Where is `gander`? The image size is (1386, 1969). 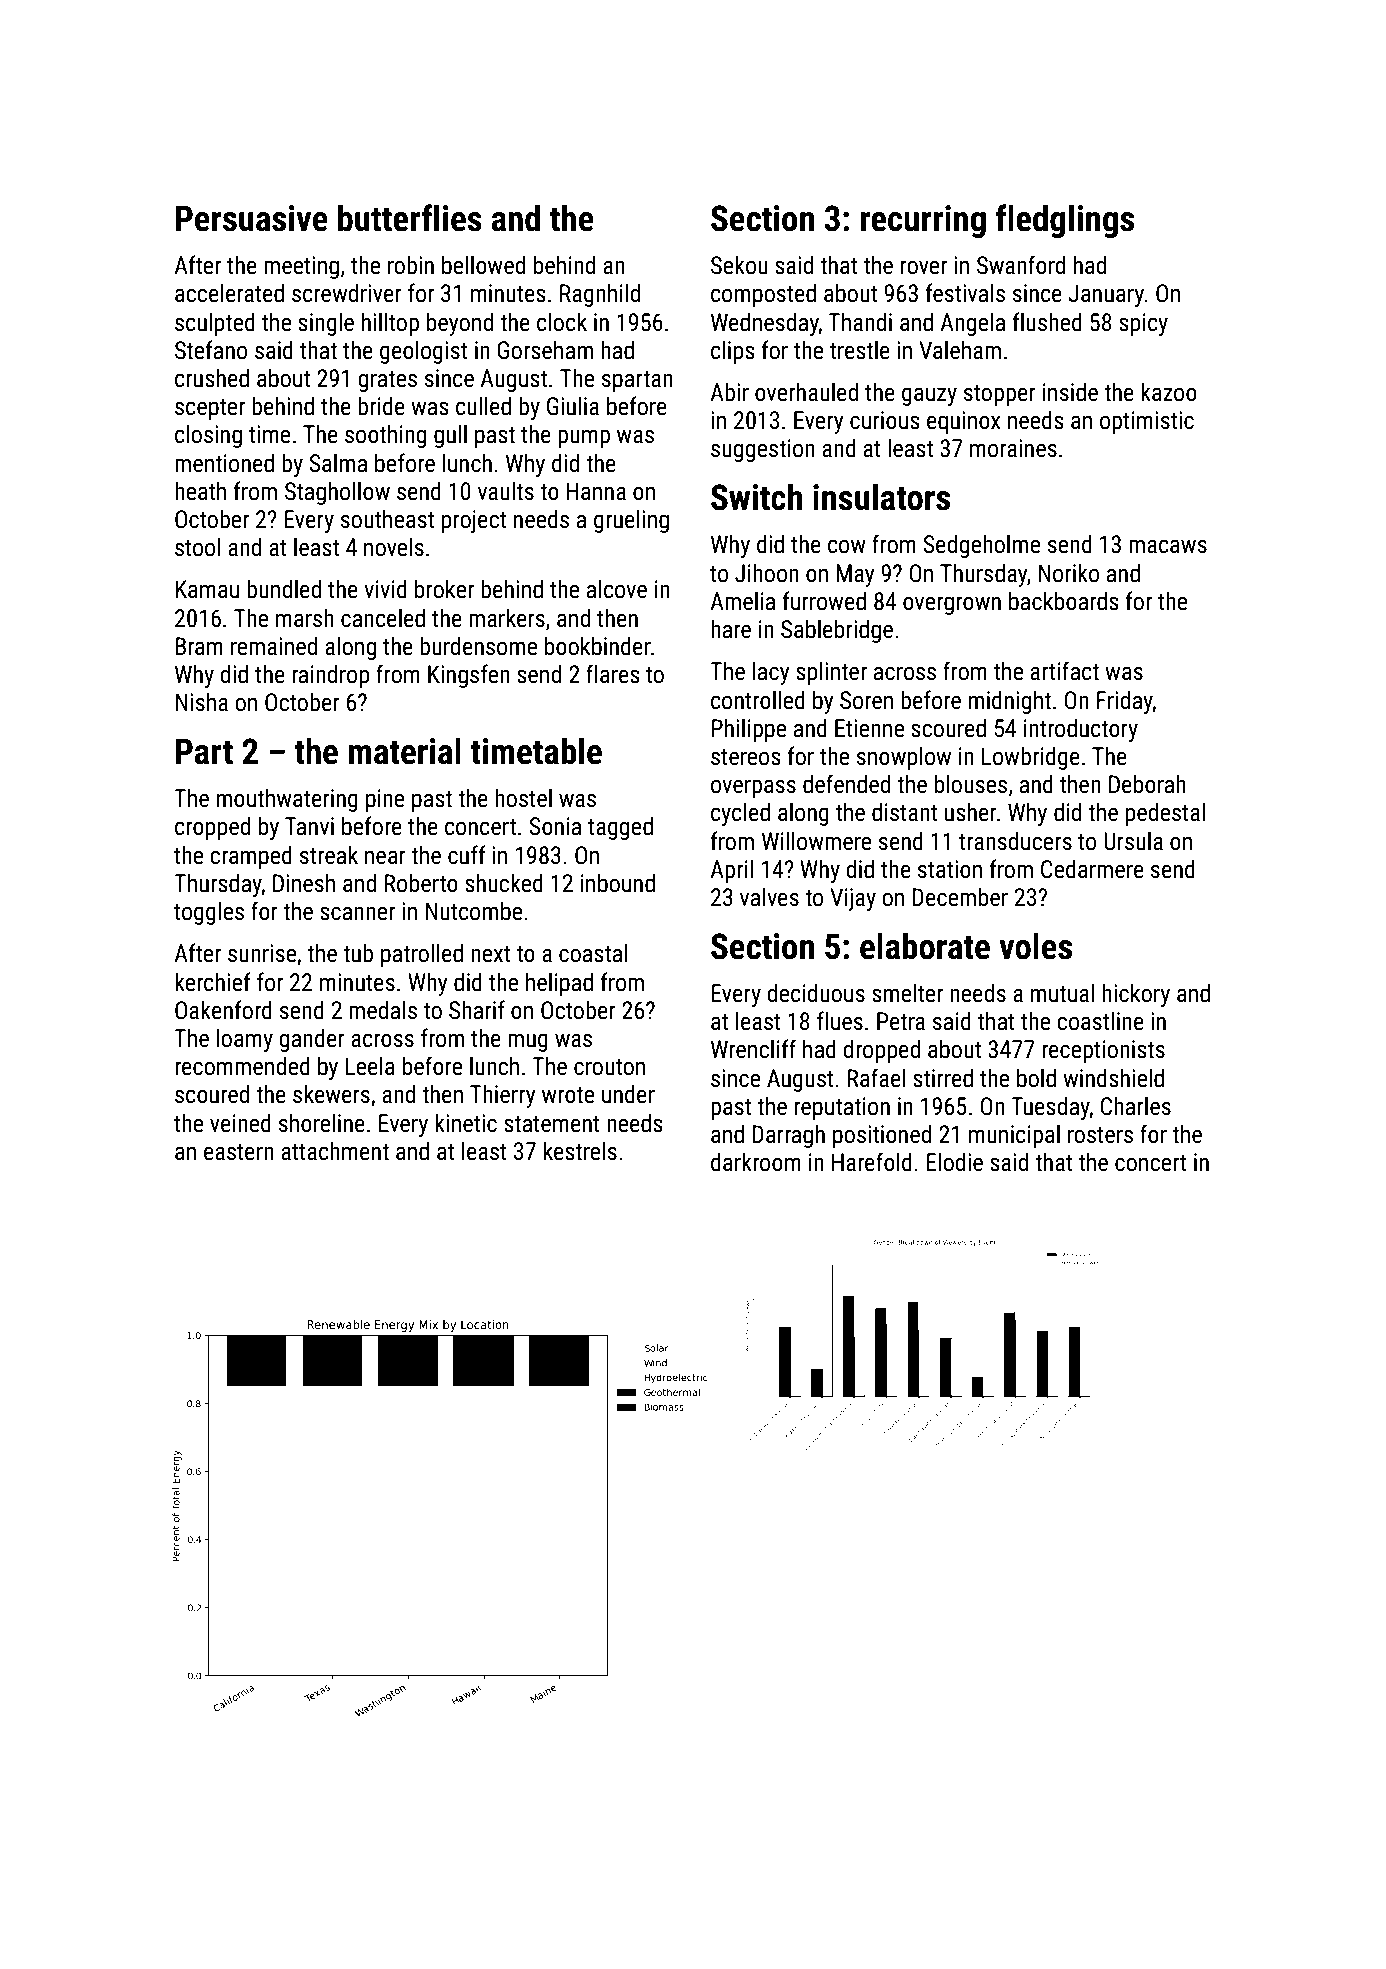
gander is located at coordinates (312, 1040).
